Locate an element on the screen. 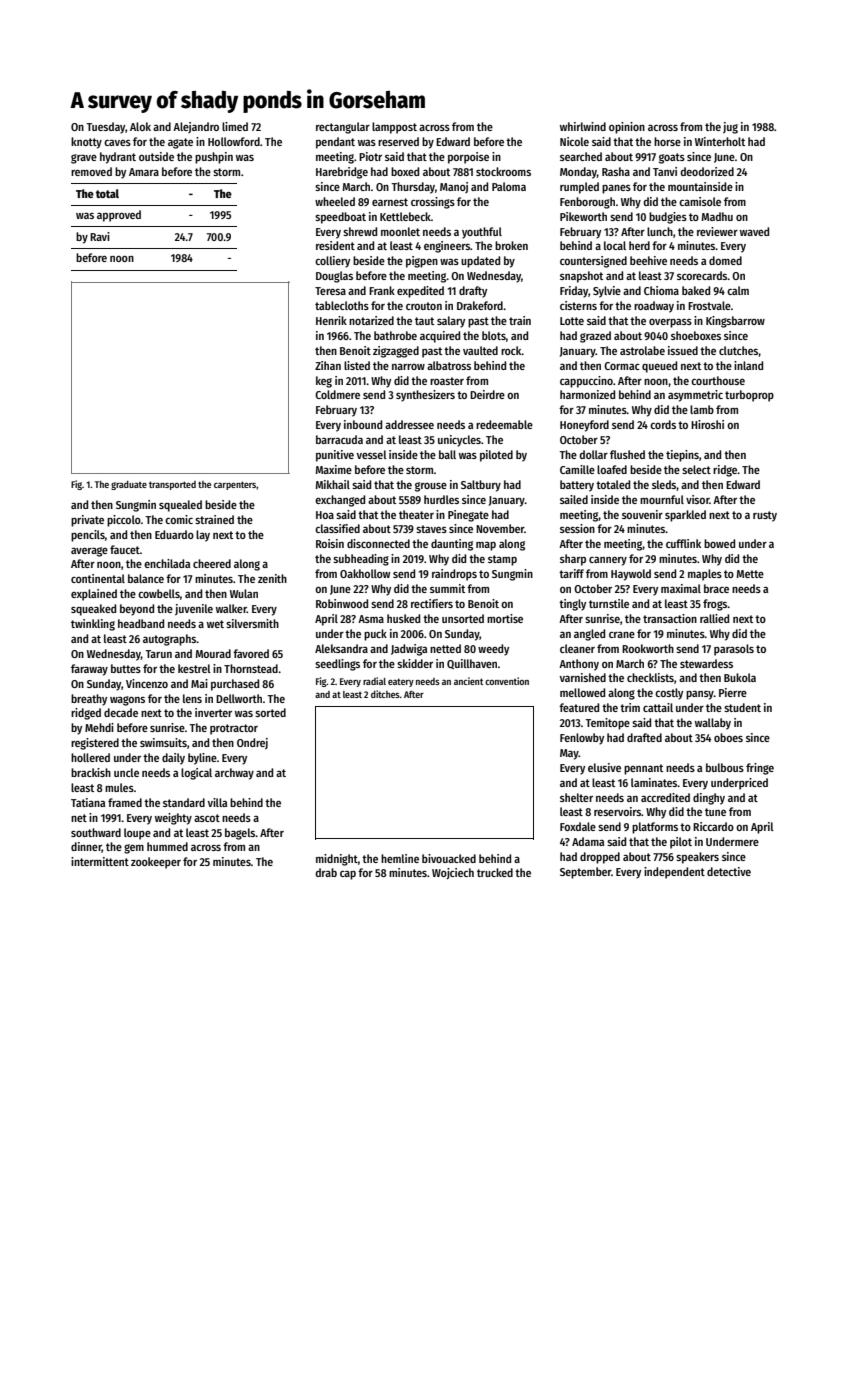  souvenir is located at coordinates (642, 514).
